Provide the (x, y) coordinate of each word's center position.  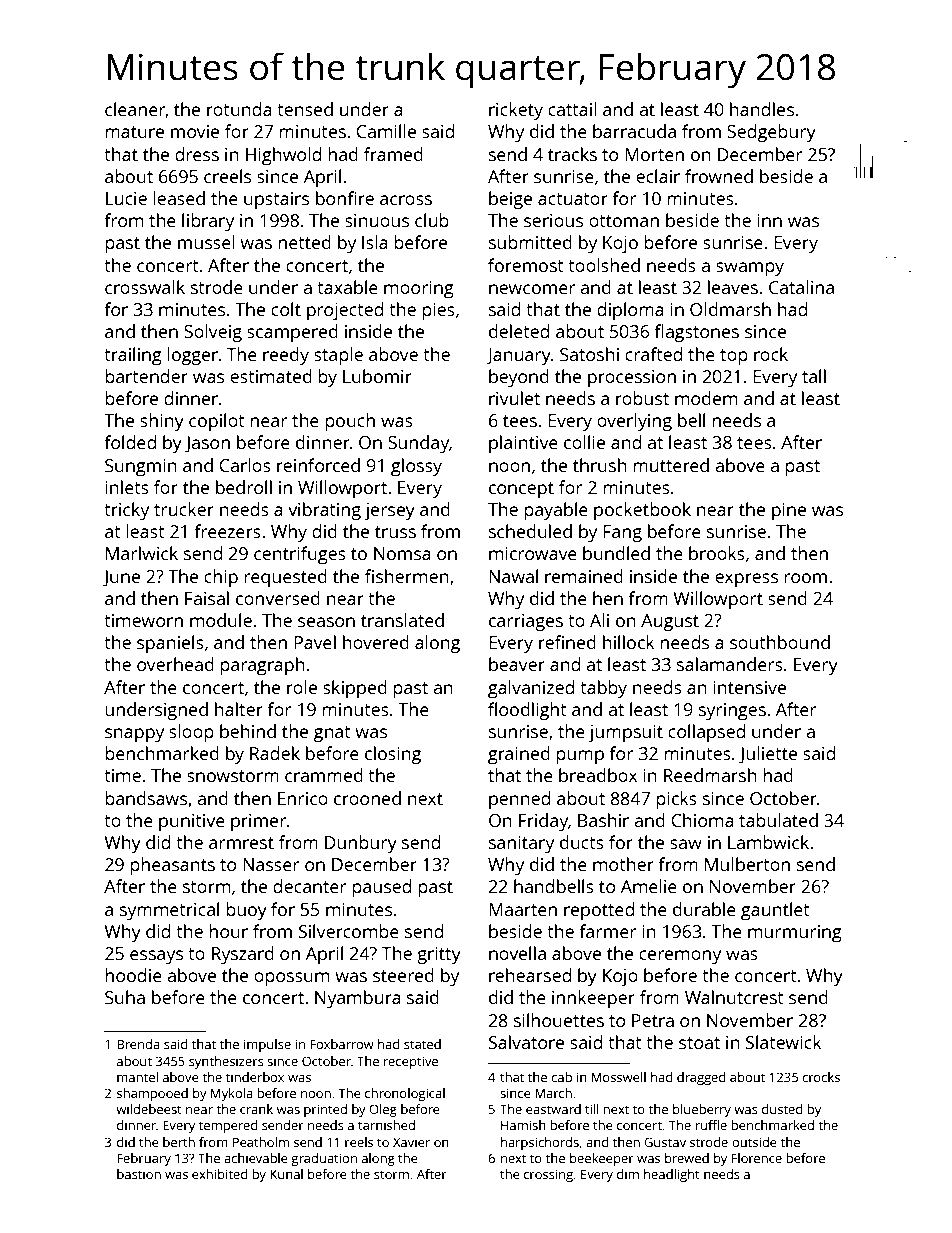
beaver (517, 664)
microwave (533, 553)
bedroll (244, 487)
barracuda (634, 131)
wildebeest (149, 1109)
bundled (616, 553)
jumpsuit (626, 733)
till (592, 1109)
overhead (175, 664)
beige (510, 200)
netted (305, 242)
